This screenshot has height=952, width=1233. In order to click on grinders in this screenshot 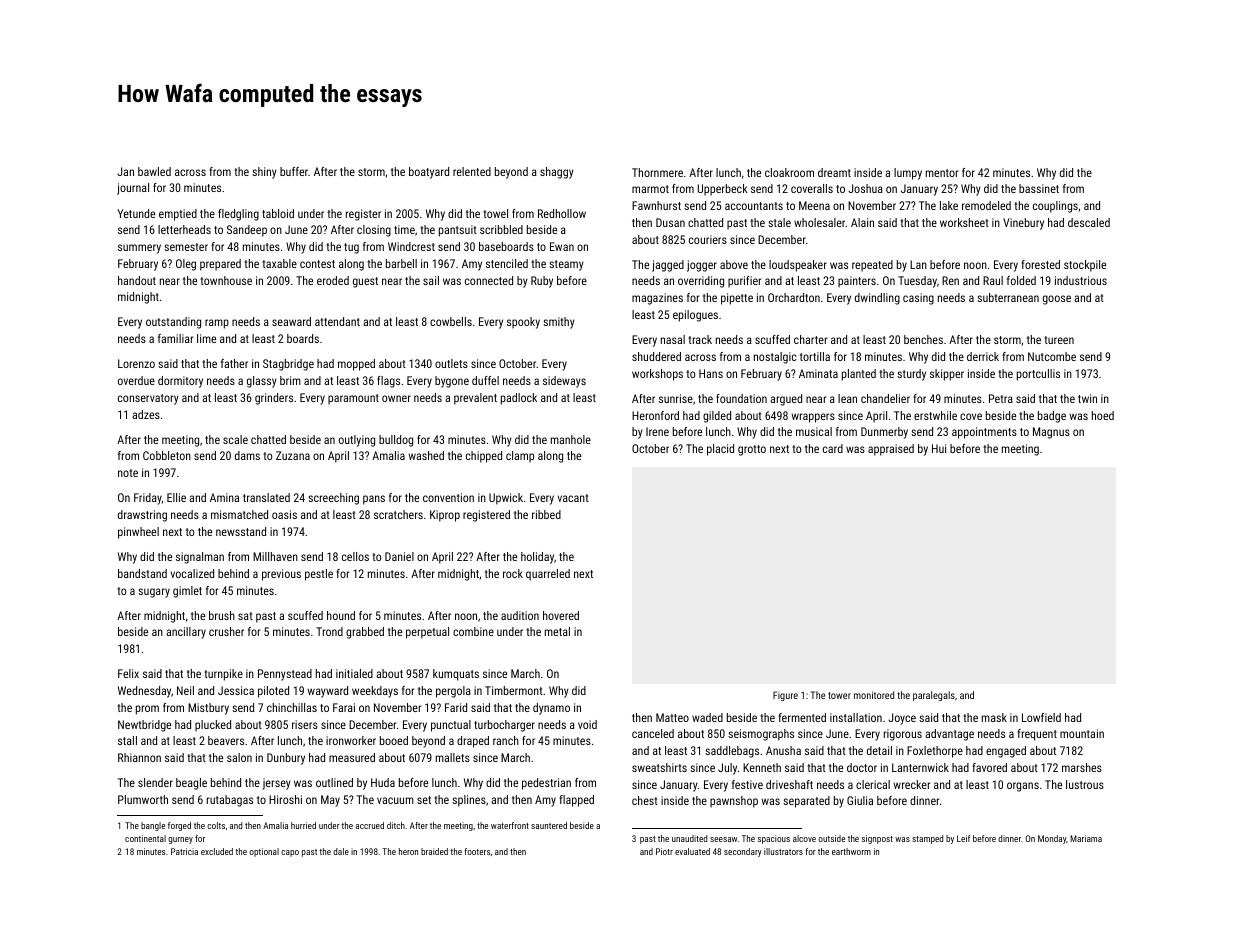, I will do `click(274, 399)`.
